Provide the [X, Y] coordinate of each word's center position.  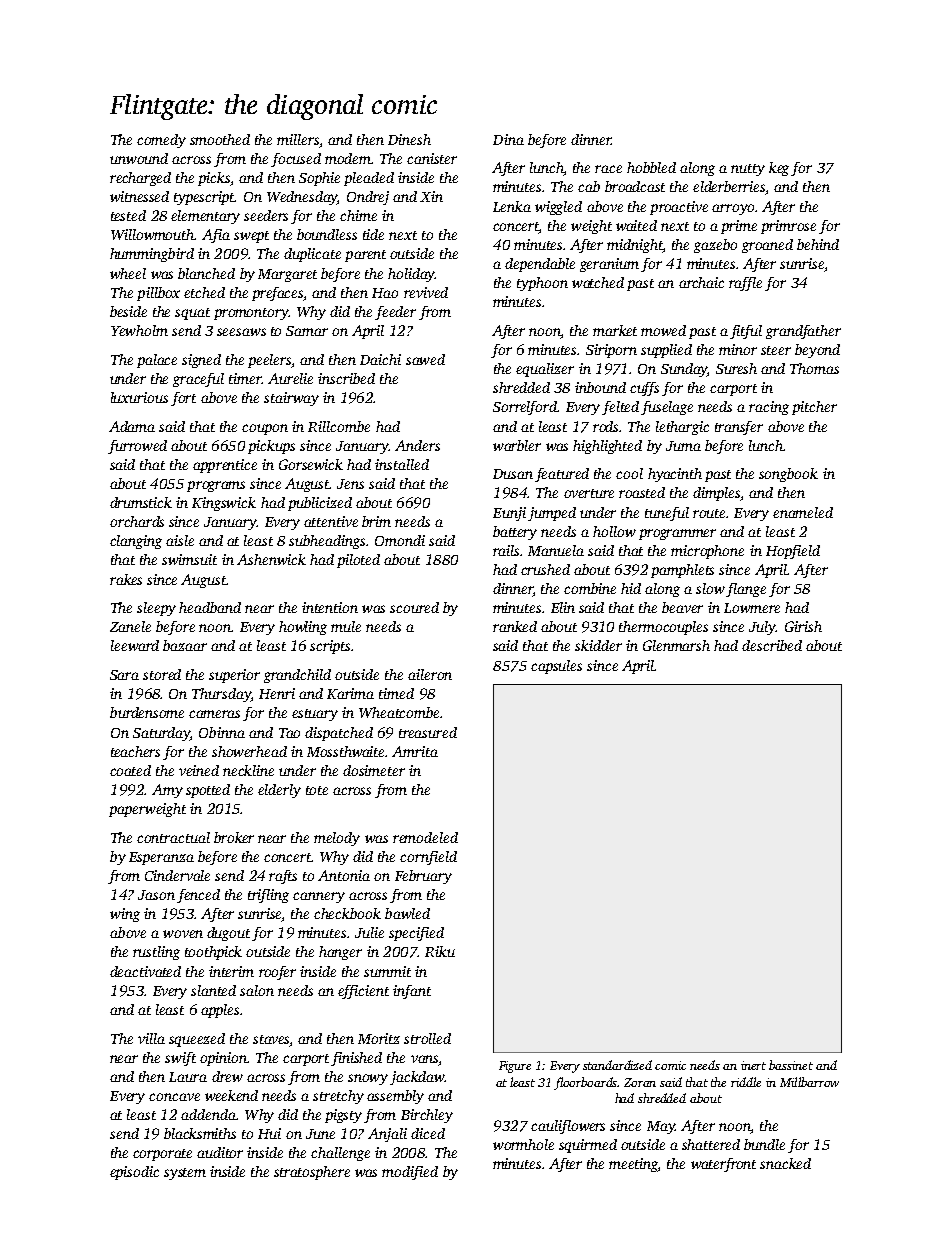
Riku [440, 951]
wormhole [523, 1144]
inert [753, 1065]
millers [298, 139]
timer [245, 378]
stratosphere [312, 1173]
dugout [228, 934]
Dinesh [409, 139]
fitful [746, 332]
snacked [785, 1163]
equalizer [545, 370]
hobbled [651, 167]
